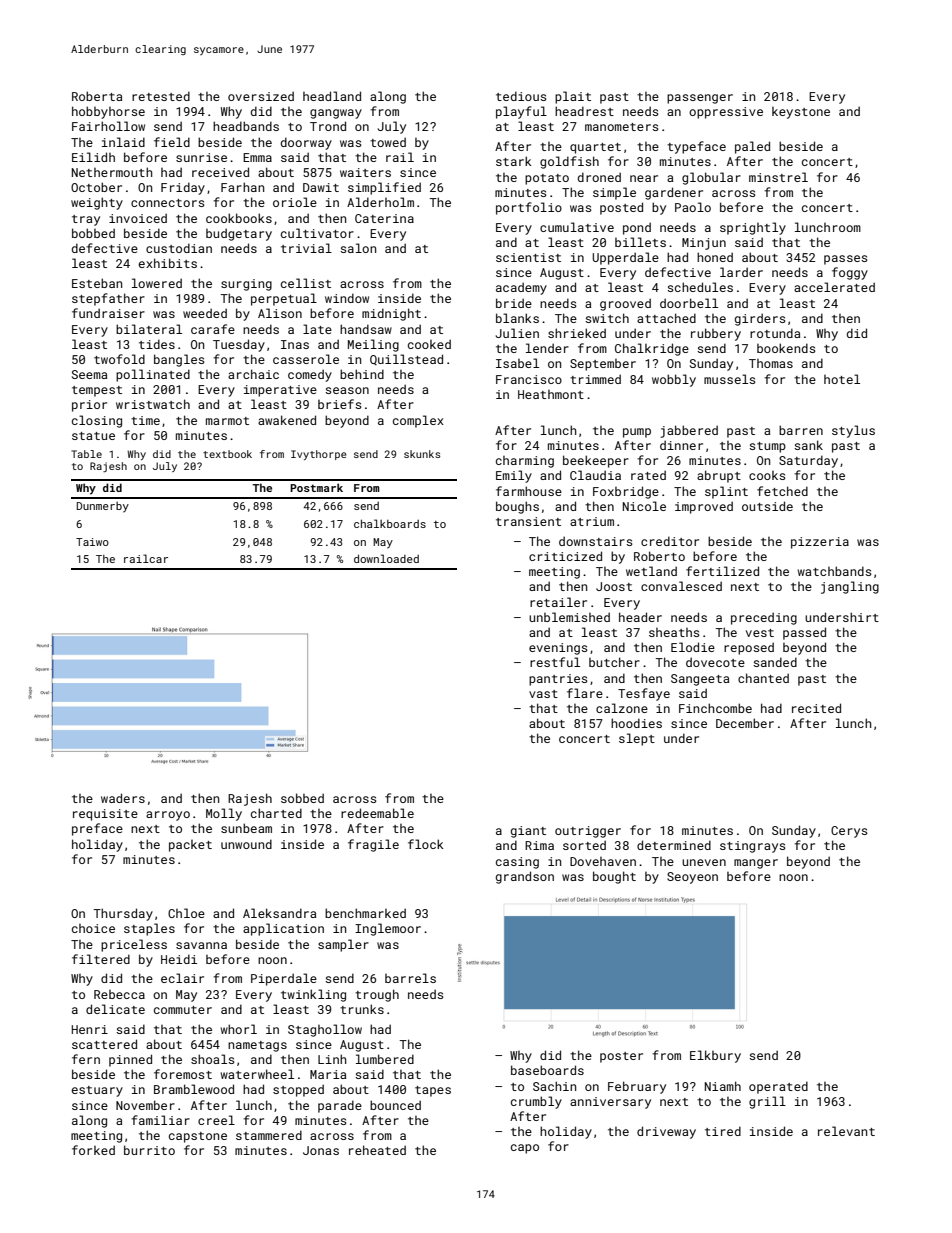 Image resolution: width=952 pixels, height=1233 pixels. What do you see at coordinates (614, 877) in the screenshot?
I see `bought` at bounding box center [614, 877].
